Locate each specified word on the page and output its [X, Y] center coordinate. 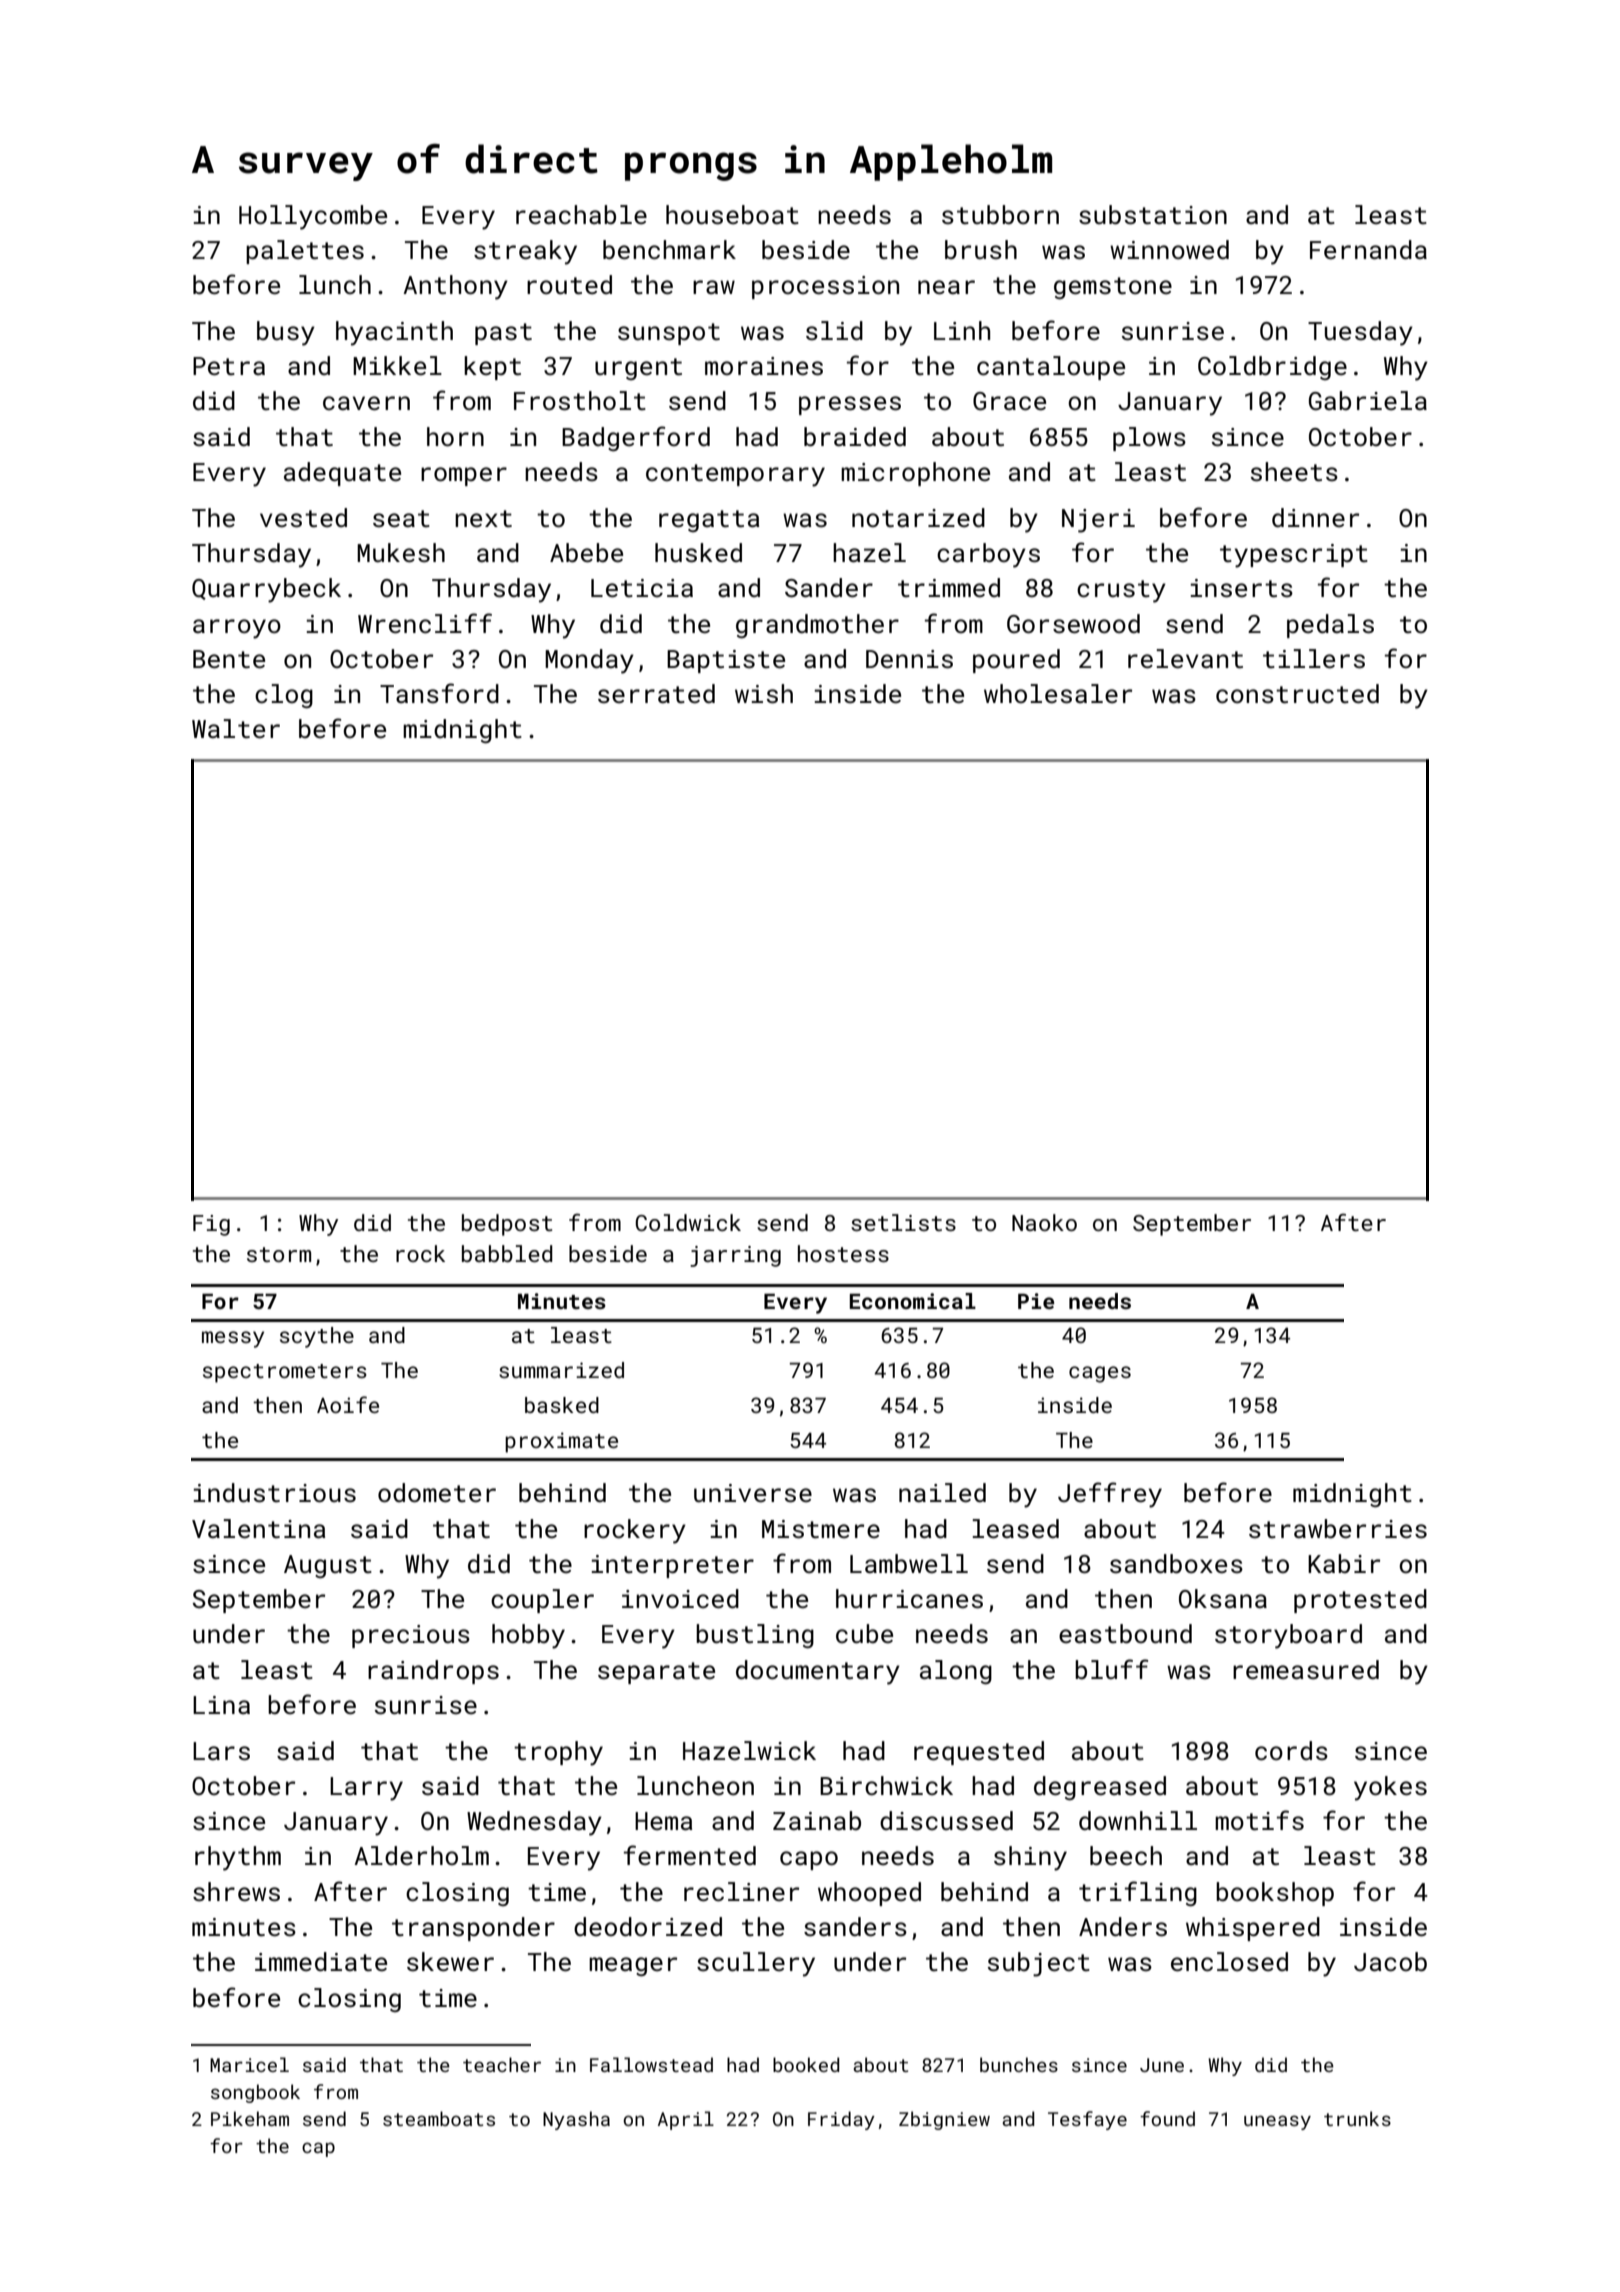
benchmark [669, 250]
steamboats [439, 2118]
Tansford [439, 693]
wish [764, 694]
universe [753, 1493]
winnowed [1169, 249]
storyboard [1288, 1636]
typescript [1294, 556]
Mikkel [397, 365]
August [328, 1566]
